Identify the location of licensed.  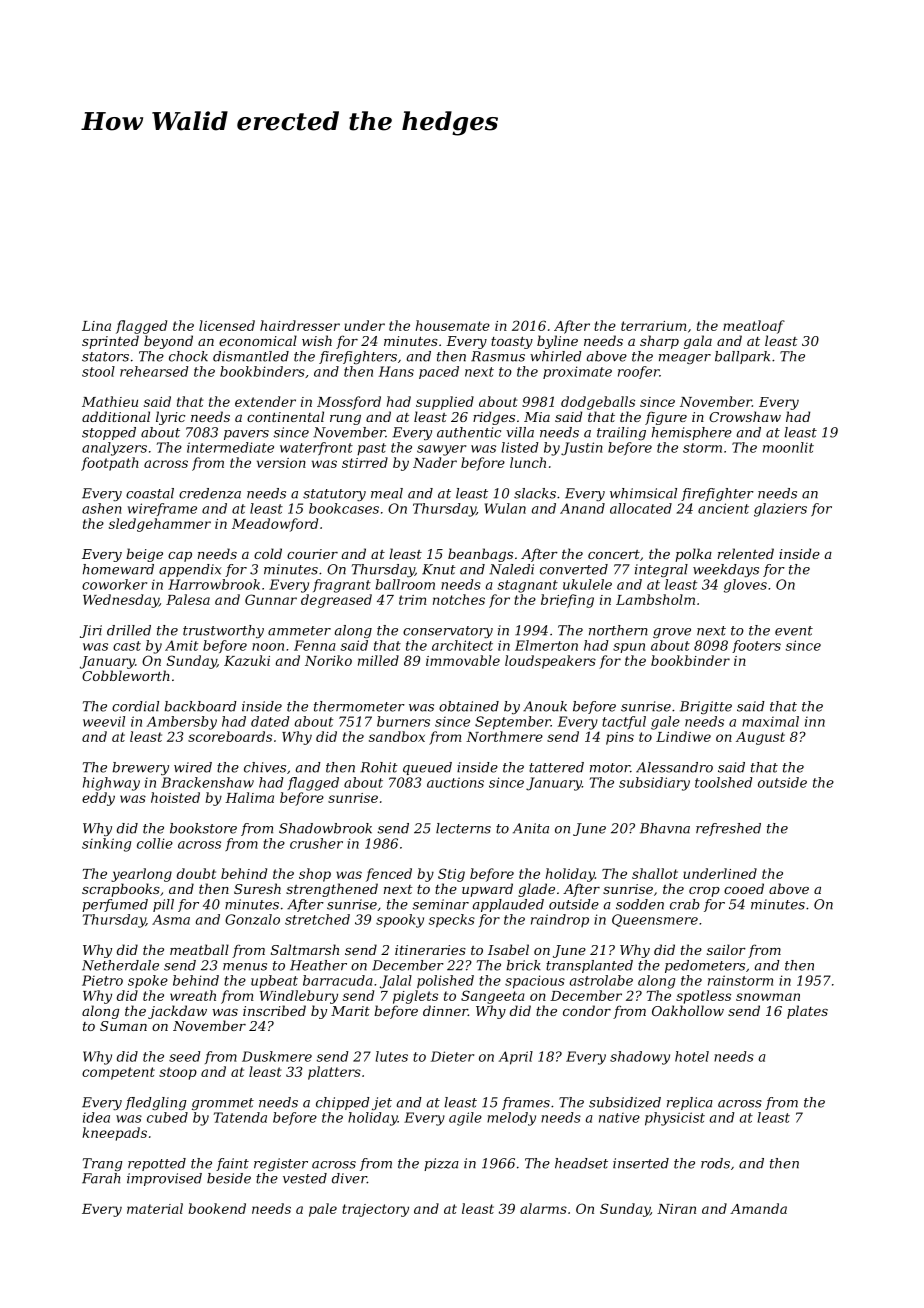
(227, 325).
